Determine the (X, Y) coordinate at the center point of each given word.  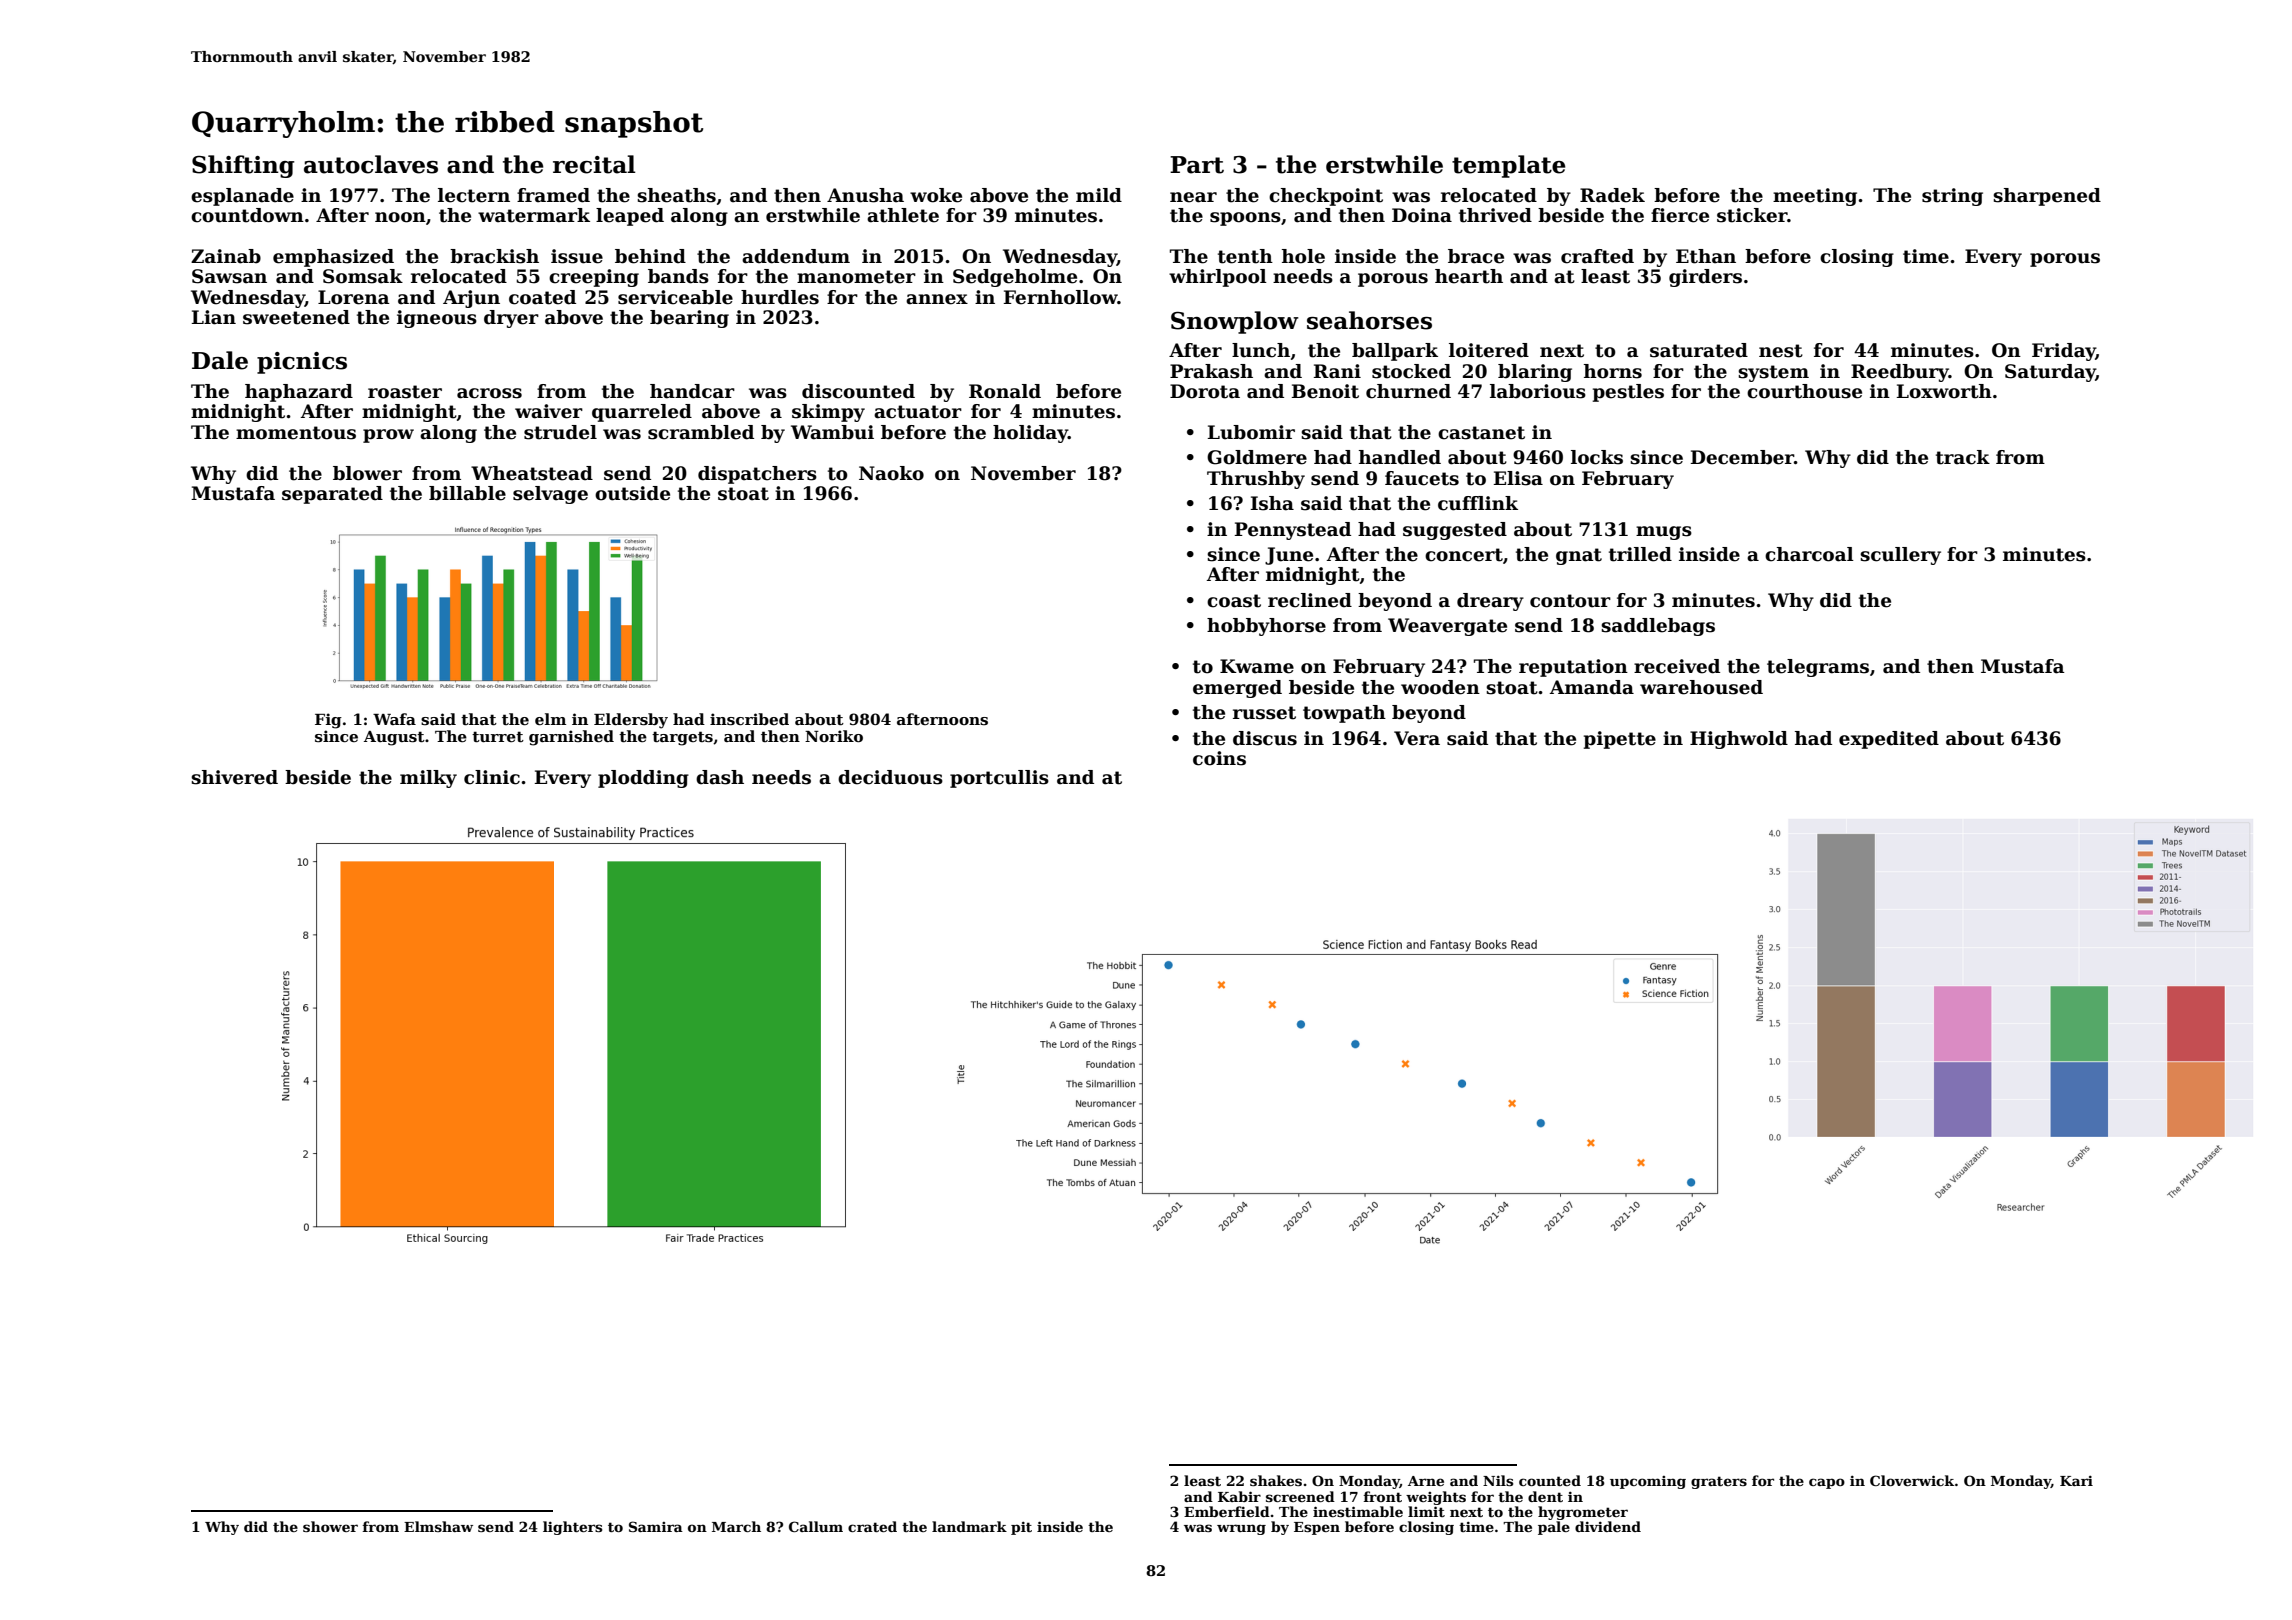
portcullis (999, 779)
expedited (1889, 740)
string (1952, 197)
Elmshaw (438, 1526)
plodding (643, 779)
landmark (969, 1526)
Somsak (363, 276)
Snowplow (1235, 322)
